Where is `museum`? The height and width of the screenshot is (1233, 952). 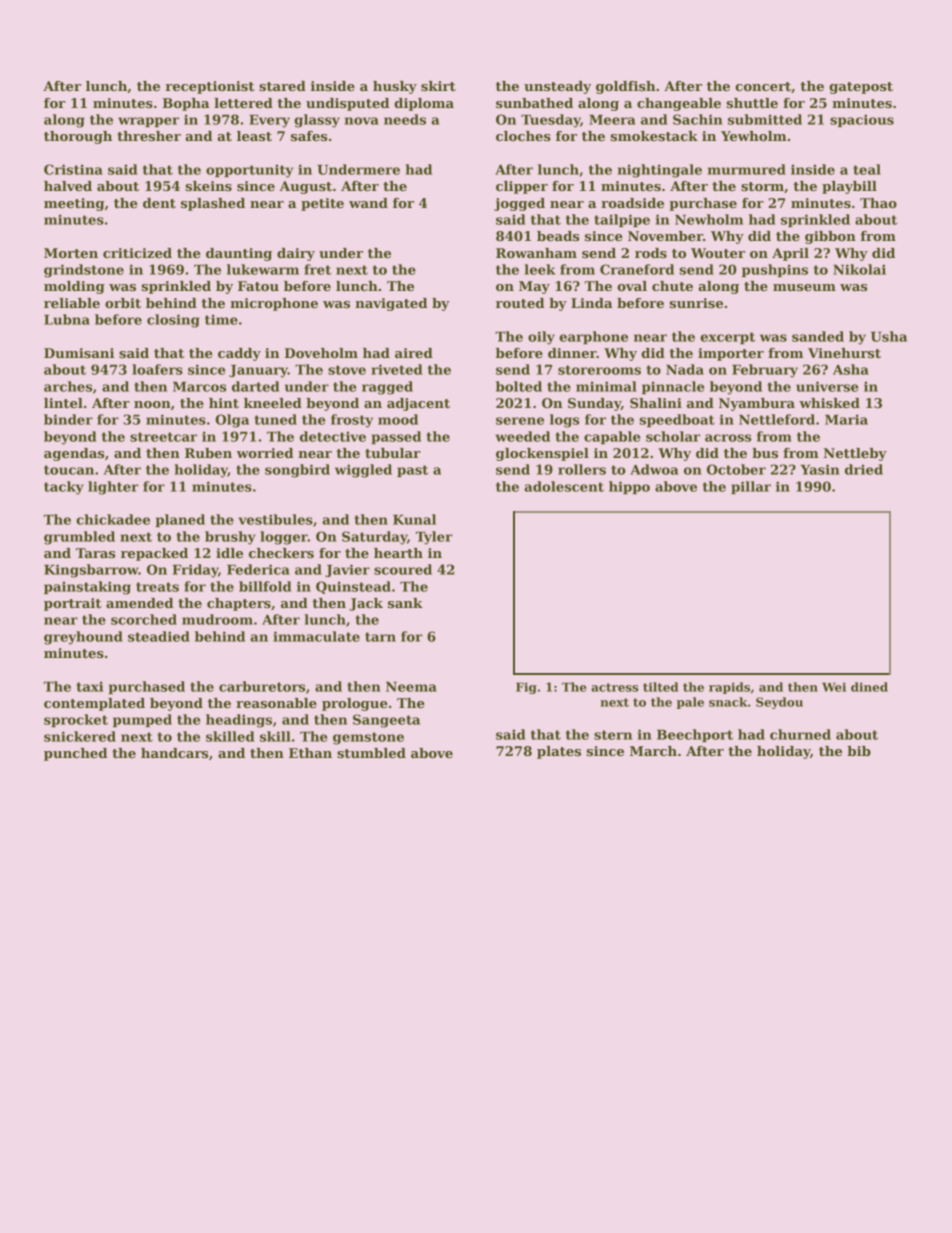 museum is located at coordinates (804, 287).
